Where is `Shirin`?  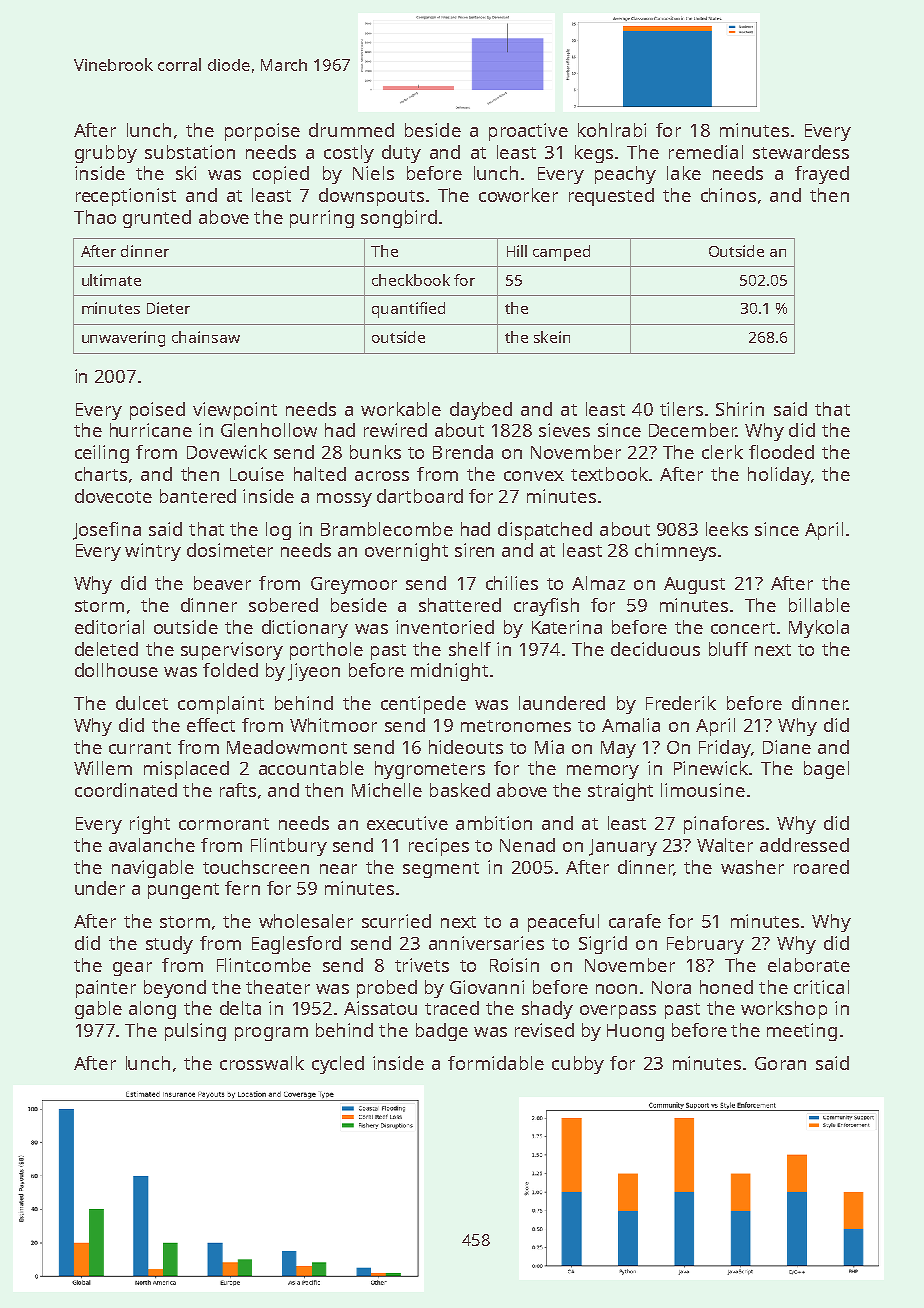
Shirin is located at coordinates (740, 409).
